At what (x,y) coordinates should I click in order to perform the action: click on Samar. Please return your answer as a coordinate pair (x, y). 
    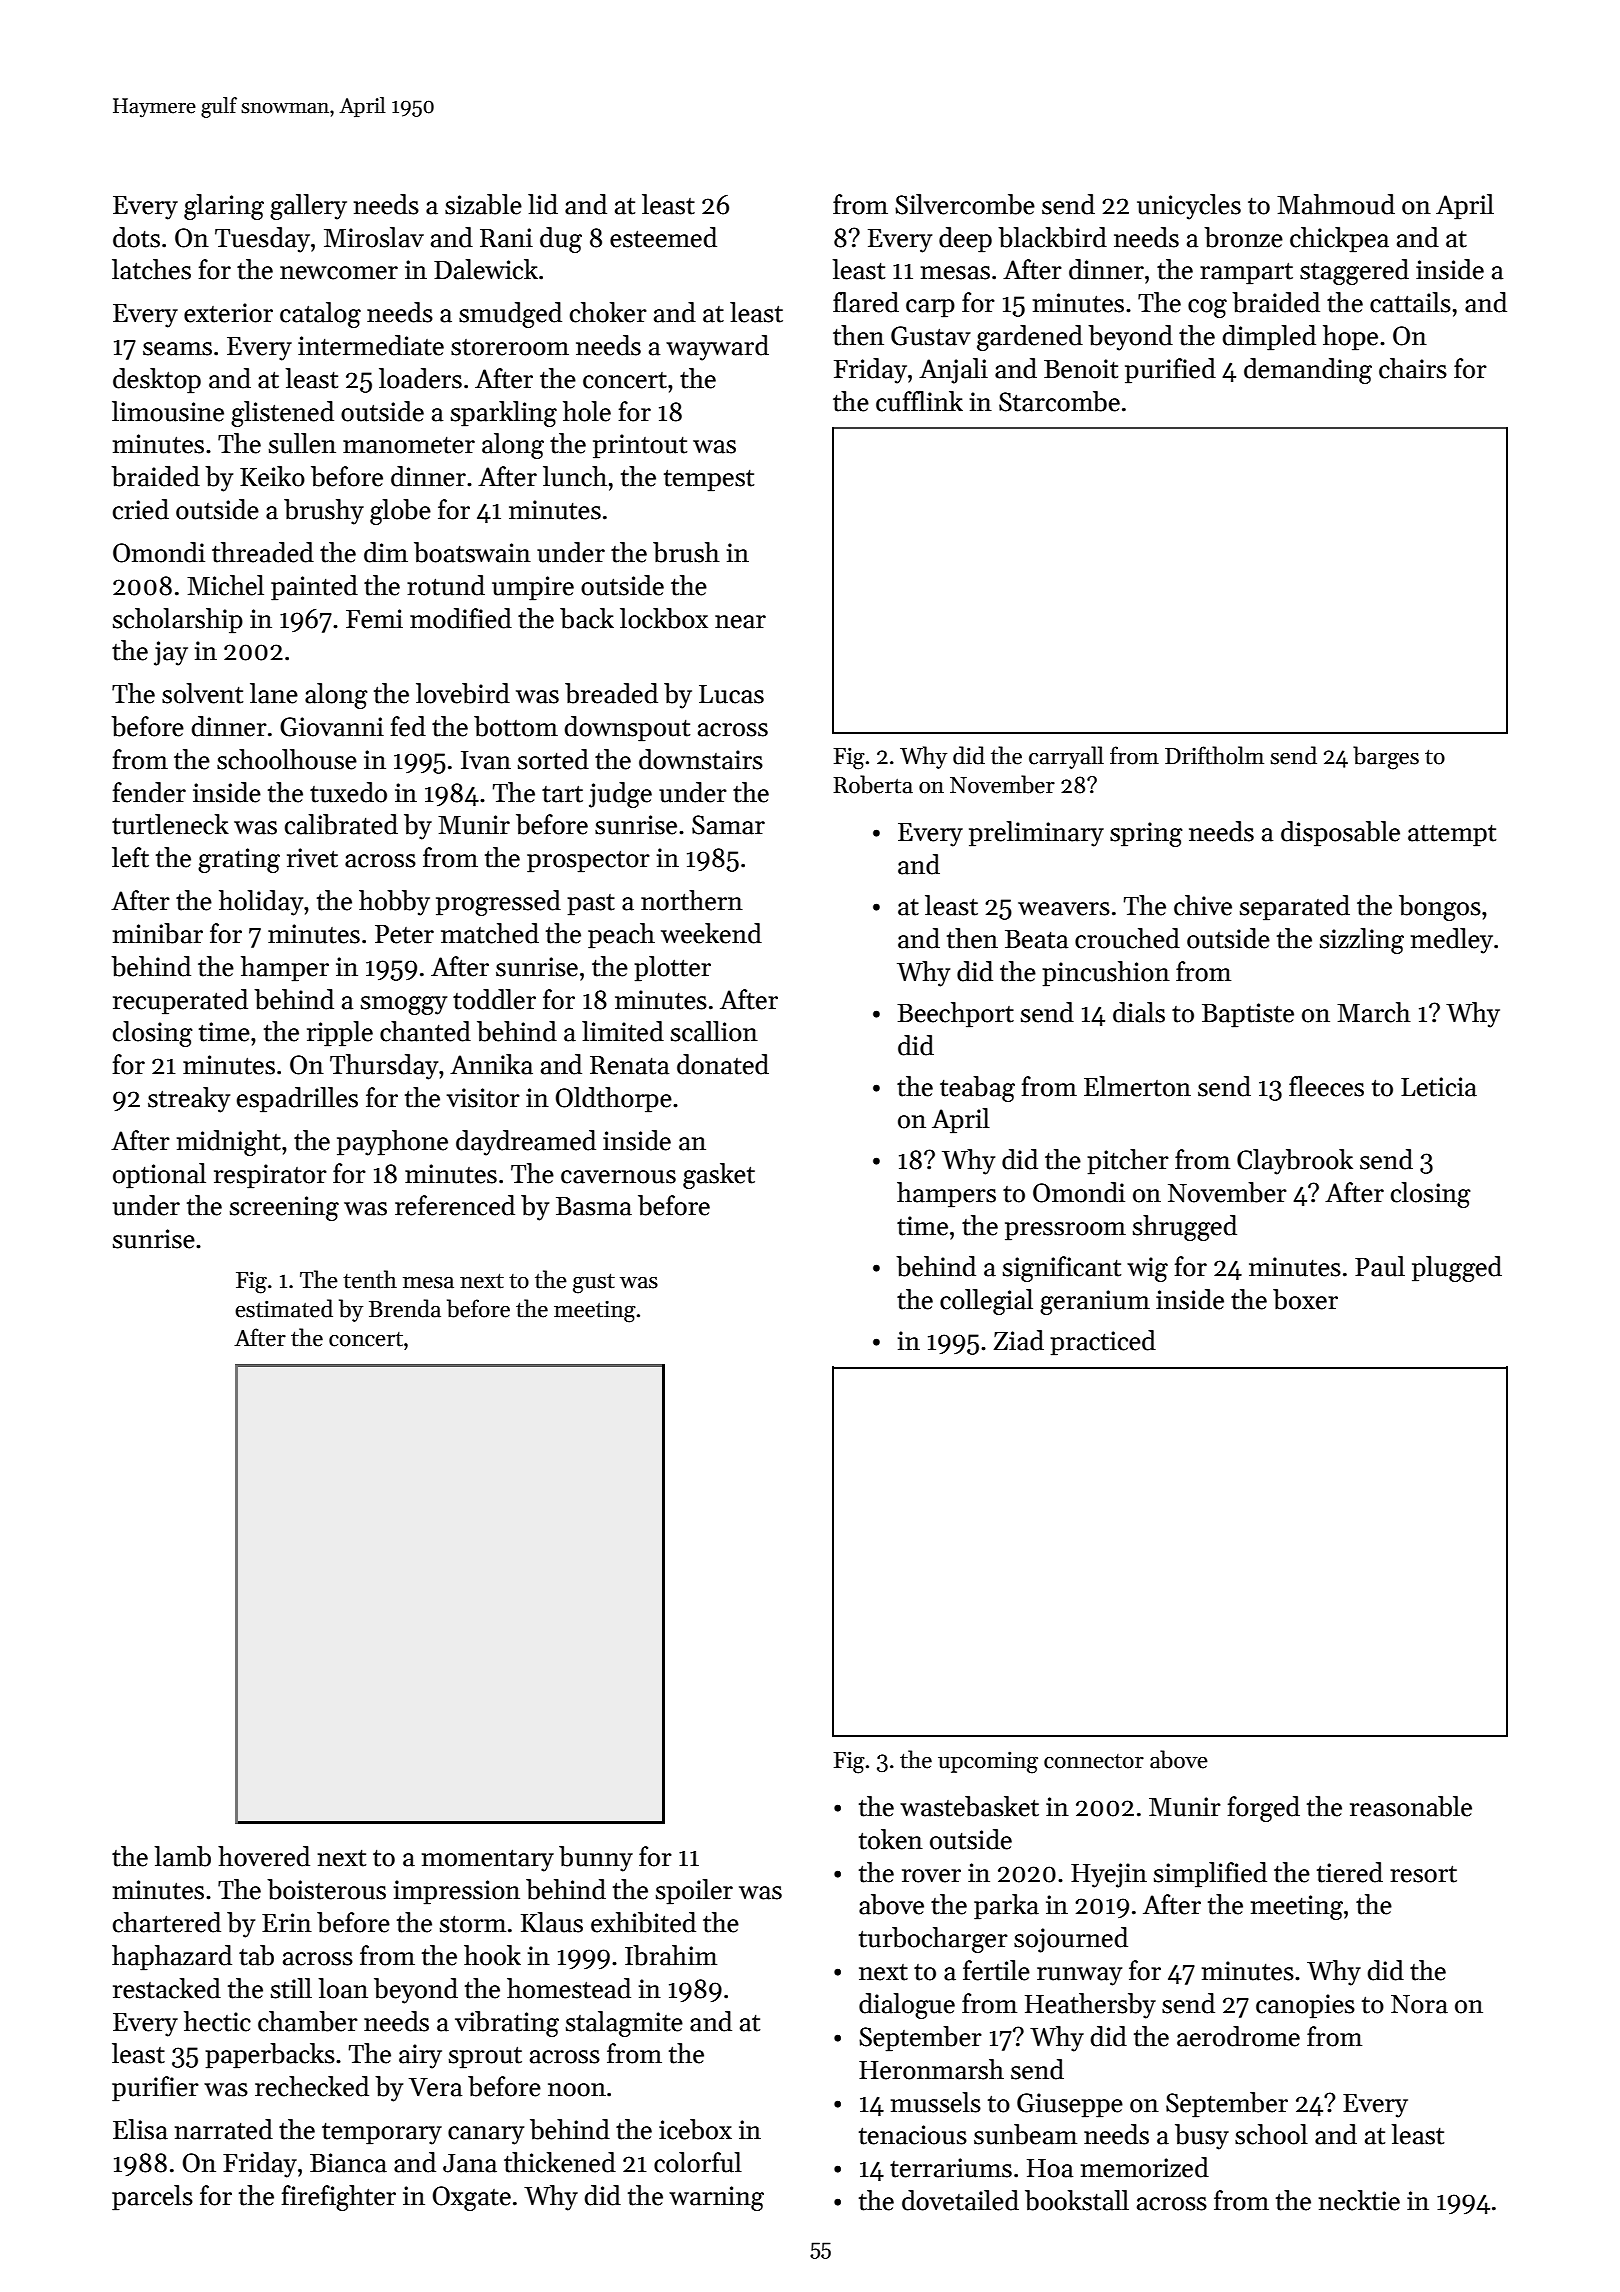
    Looking at the image, I should click on (728, 825).
